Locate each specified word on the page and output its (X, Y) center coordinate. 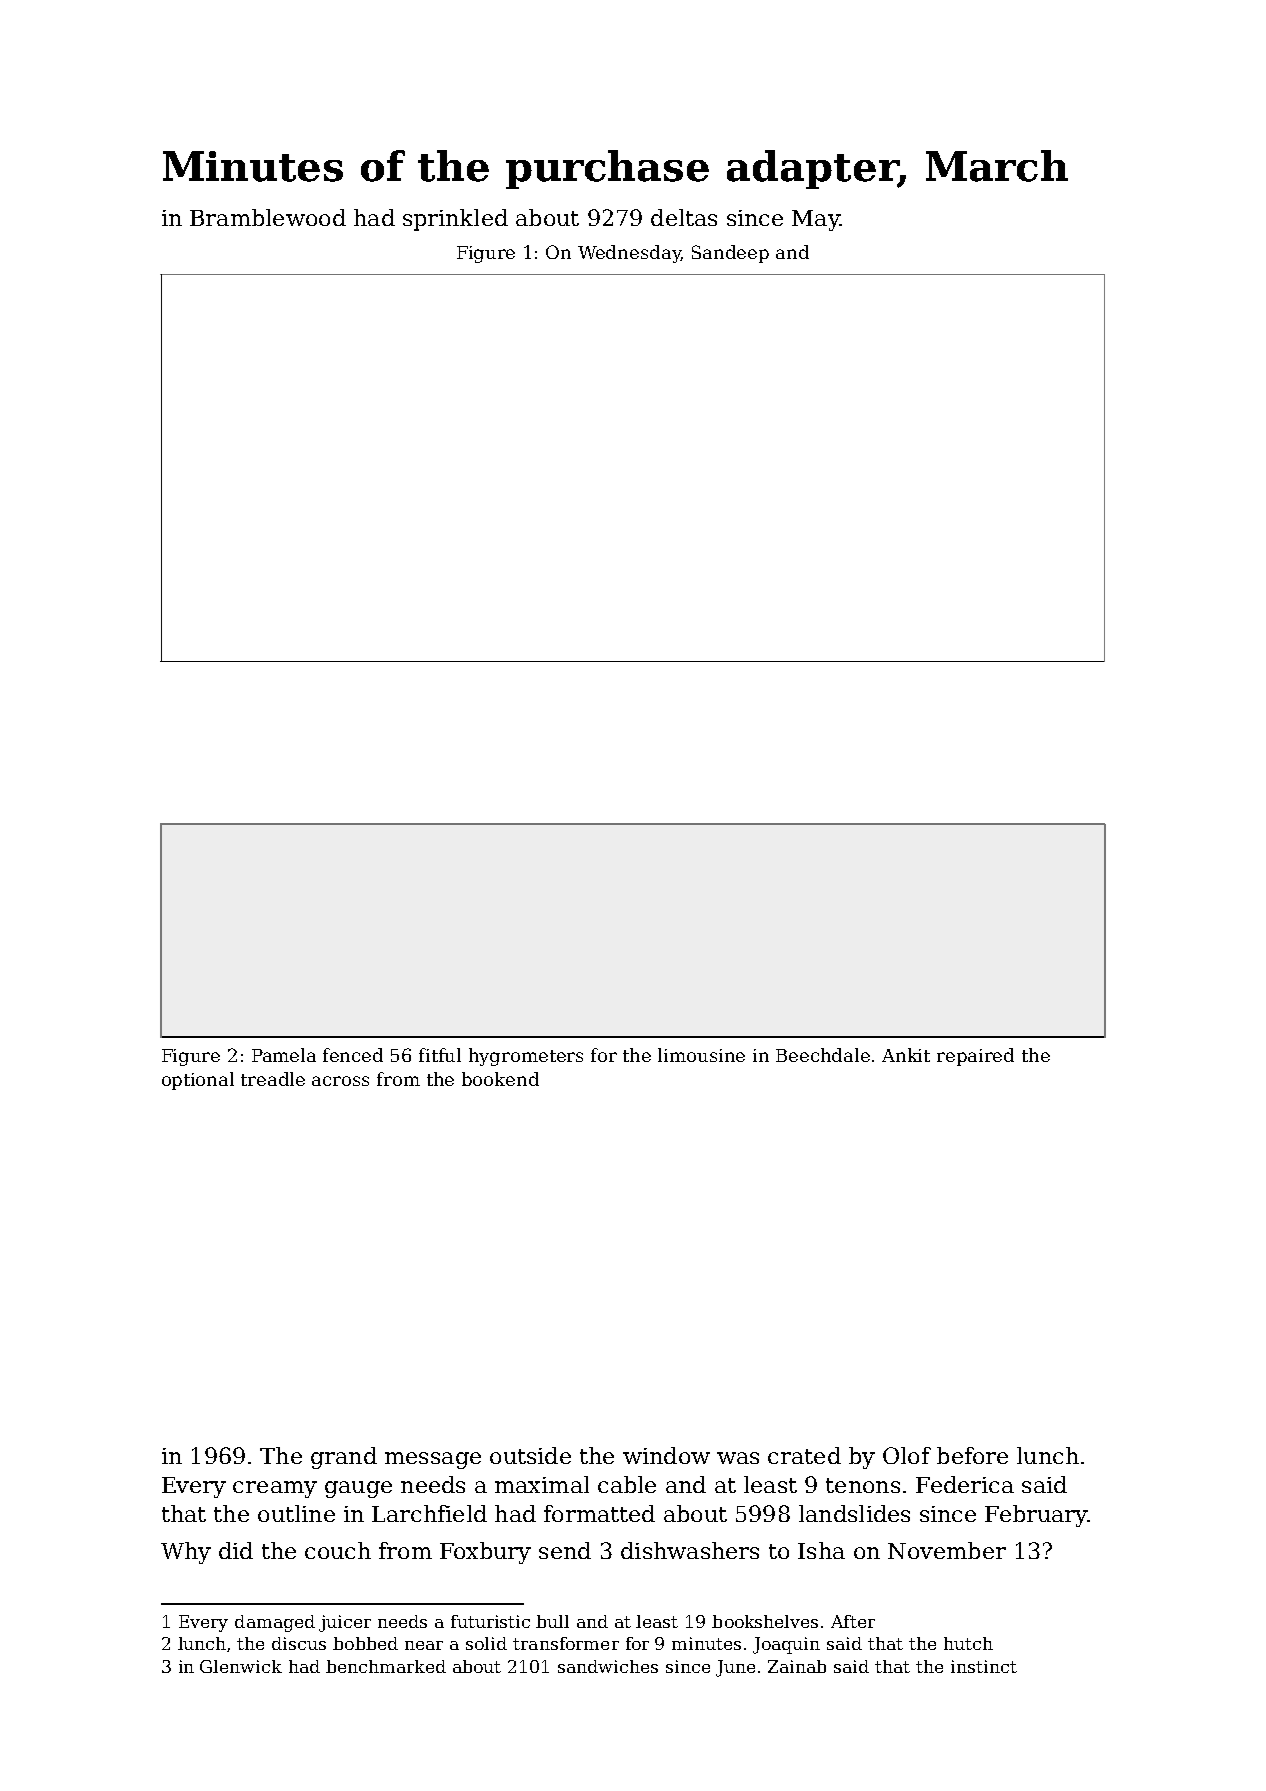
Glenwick (241, 1666)
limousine (701, 1055)
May (816, 220)
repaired (975, 1057)
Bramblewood (268, 217)
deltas (684, 217)
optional (198, 1081)
